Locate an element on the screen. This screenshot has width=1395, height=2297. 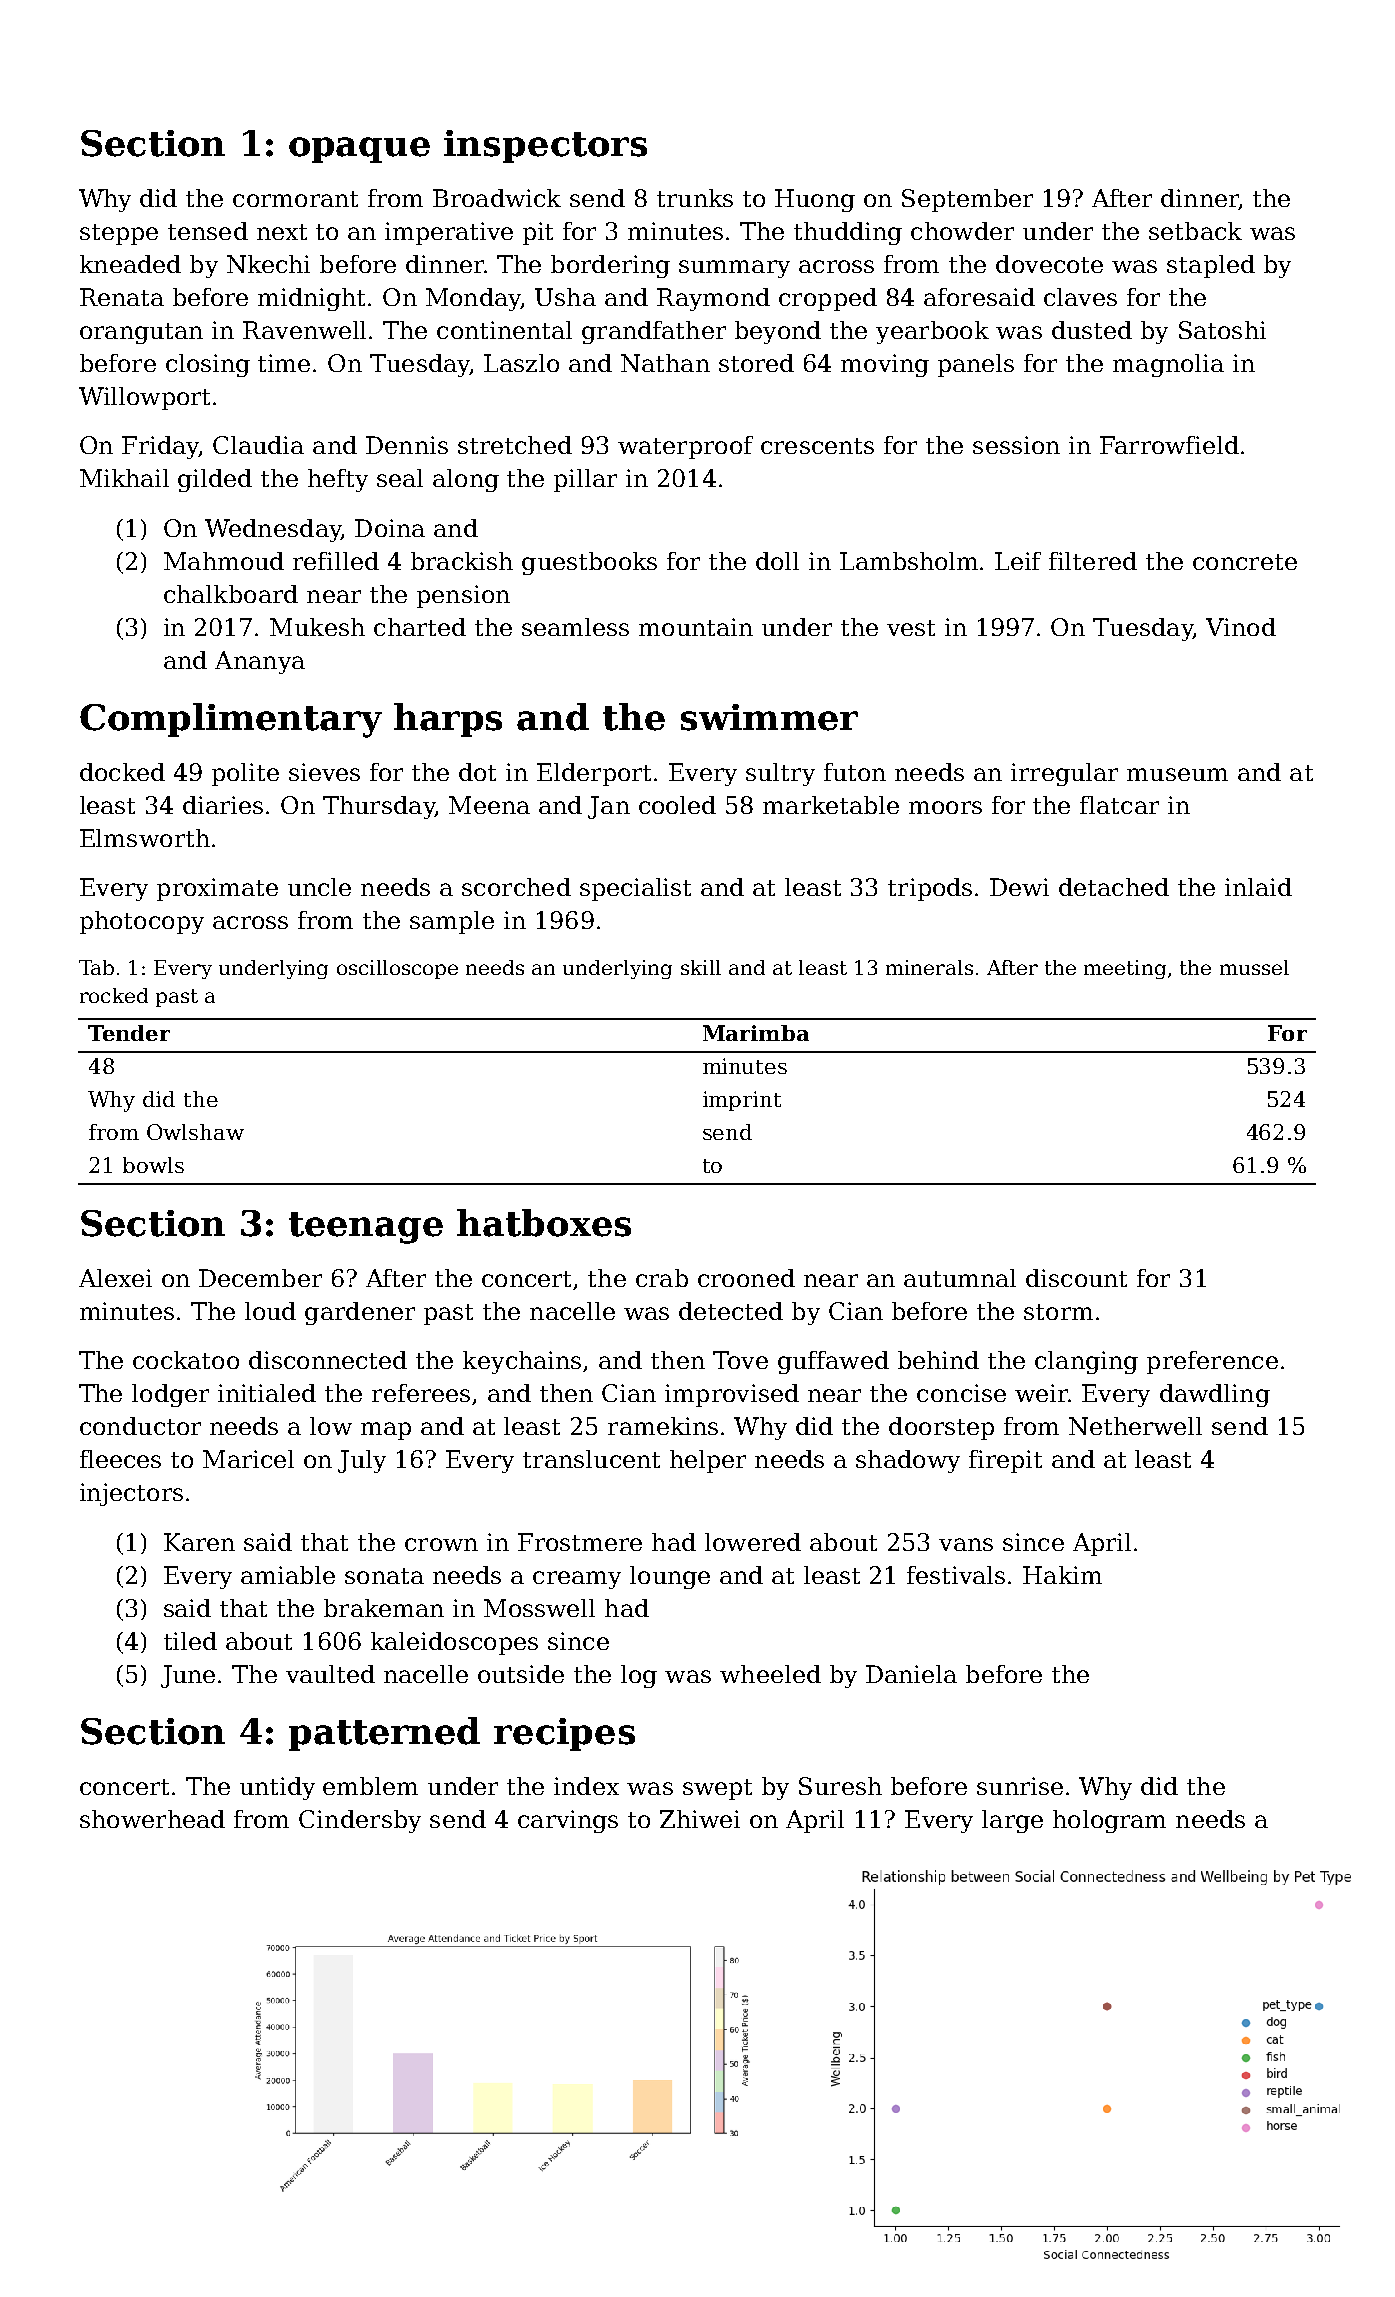
Alexei is located at coordinates (115, 1278).
